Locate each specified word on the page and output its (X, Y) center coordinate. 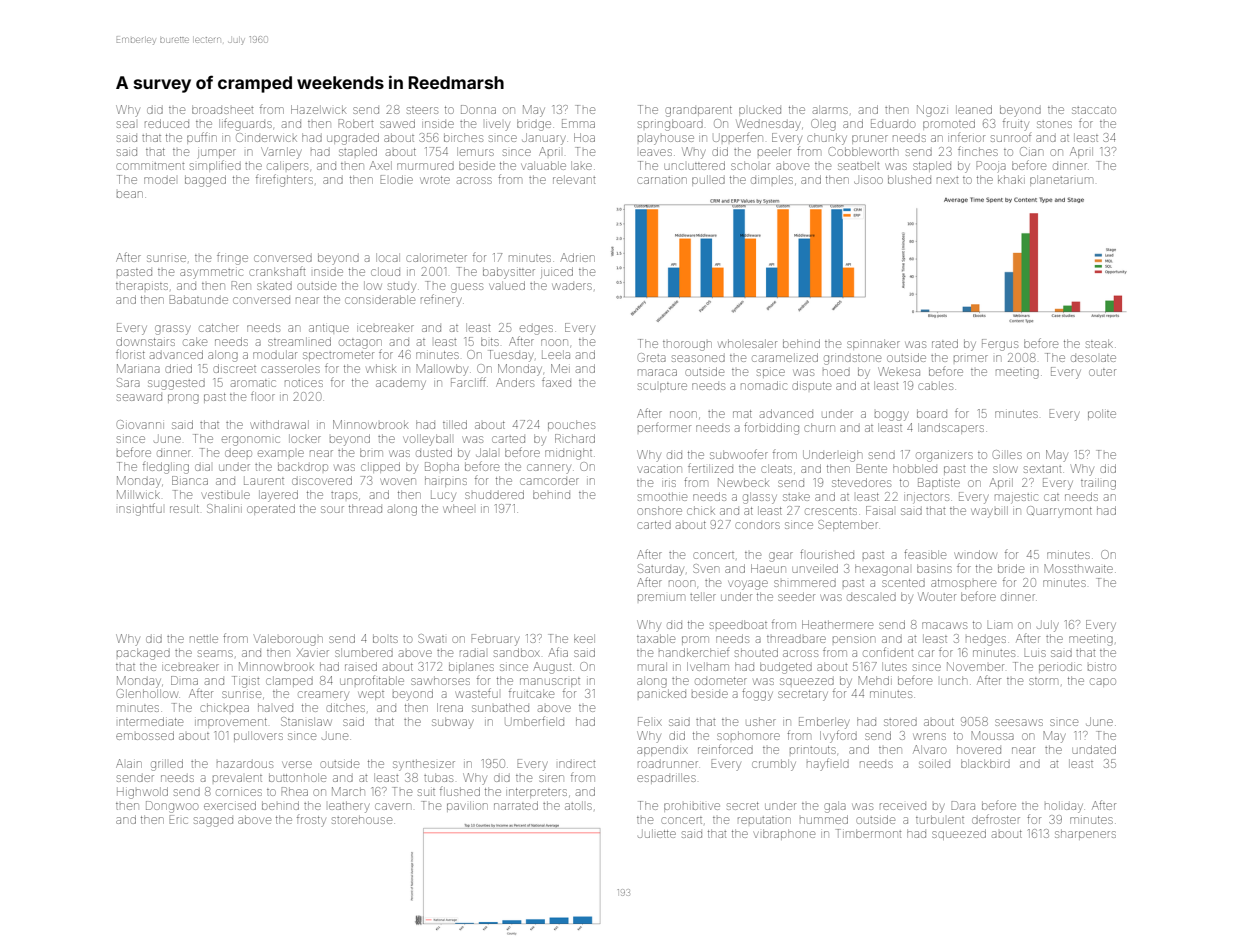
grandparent (698, 111)
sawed (397, 123)
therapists (142, 286)
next (947, 180)
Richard (575, 438)
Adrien (578, 257)
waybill (989, 512)
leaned (974, 109)
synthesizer (424, 765)
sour (332, 509)
